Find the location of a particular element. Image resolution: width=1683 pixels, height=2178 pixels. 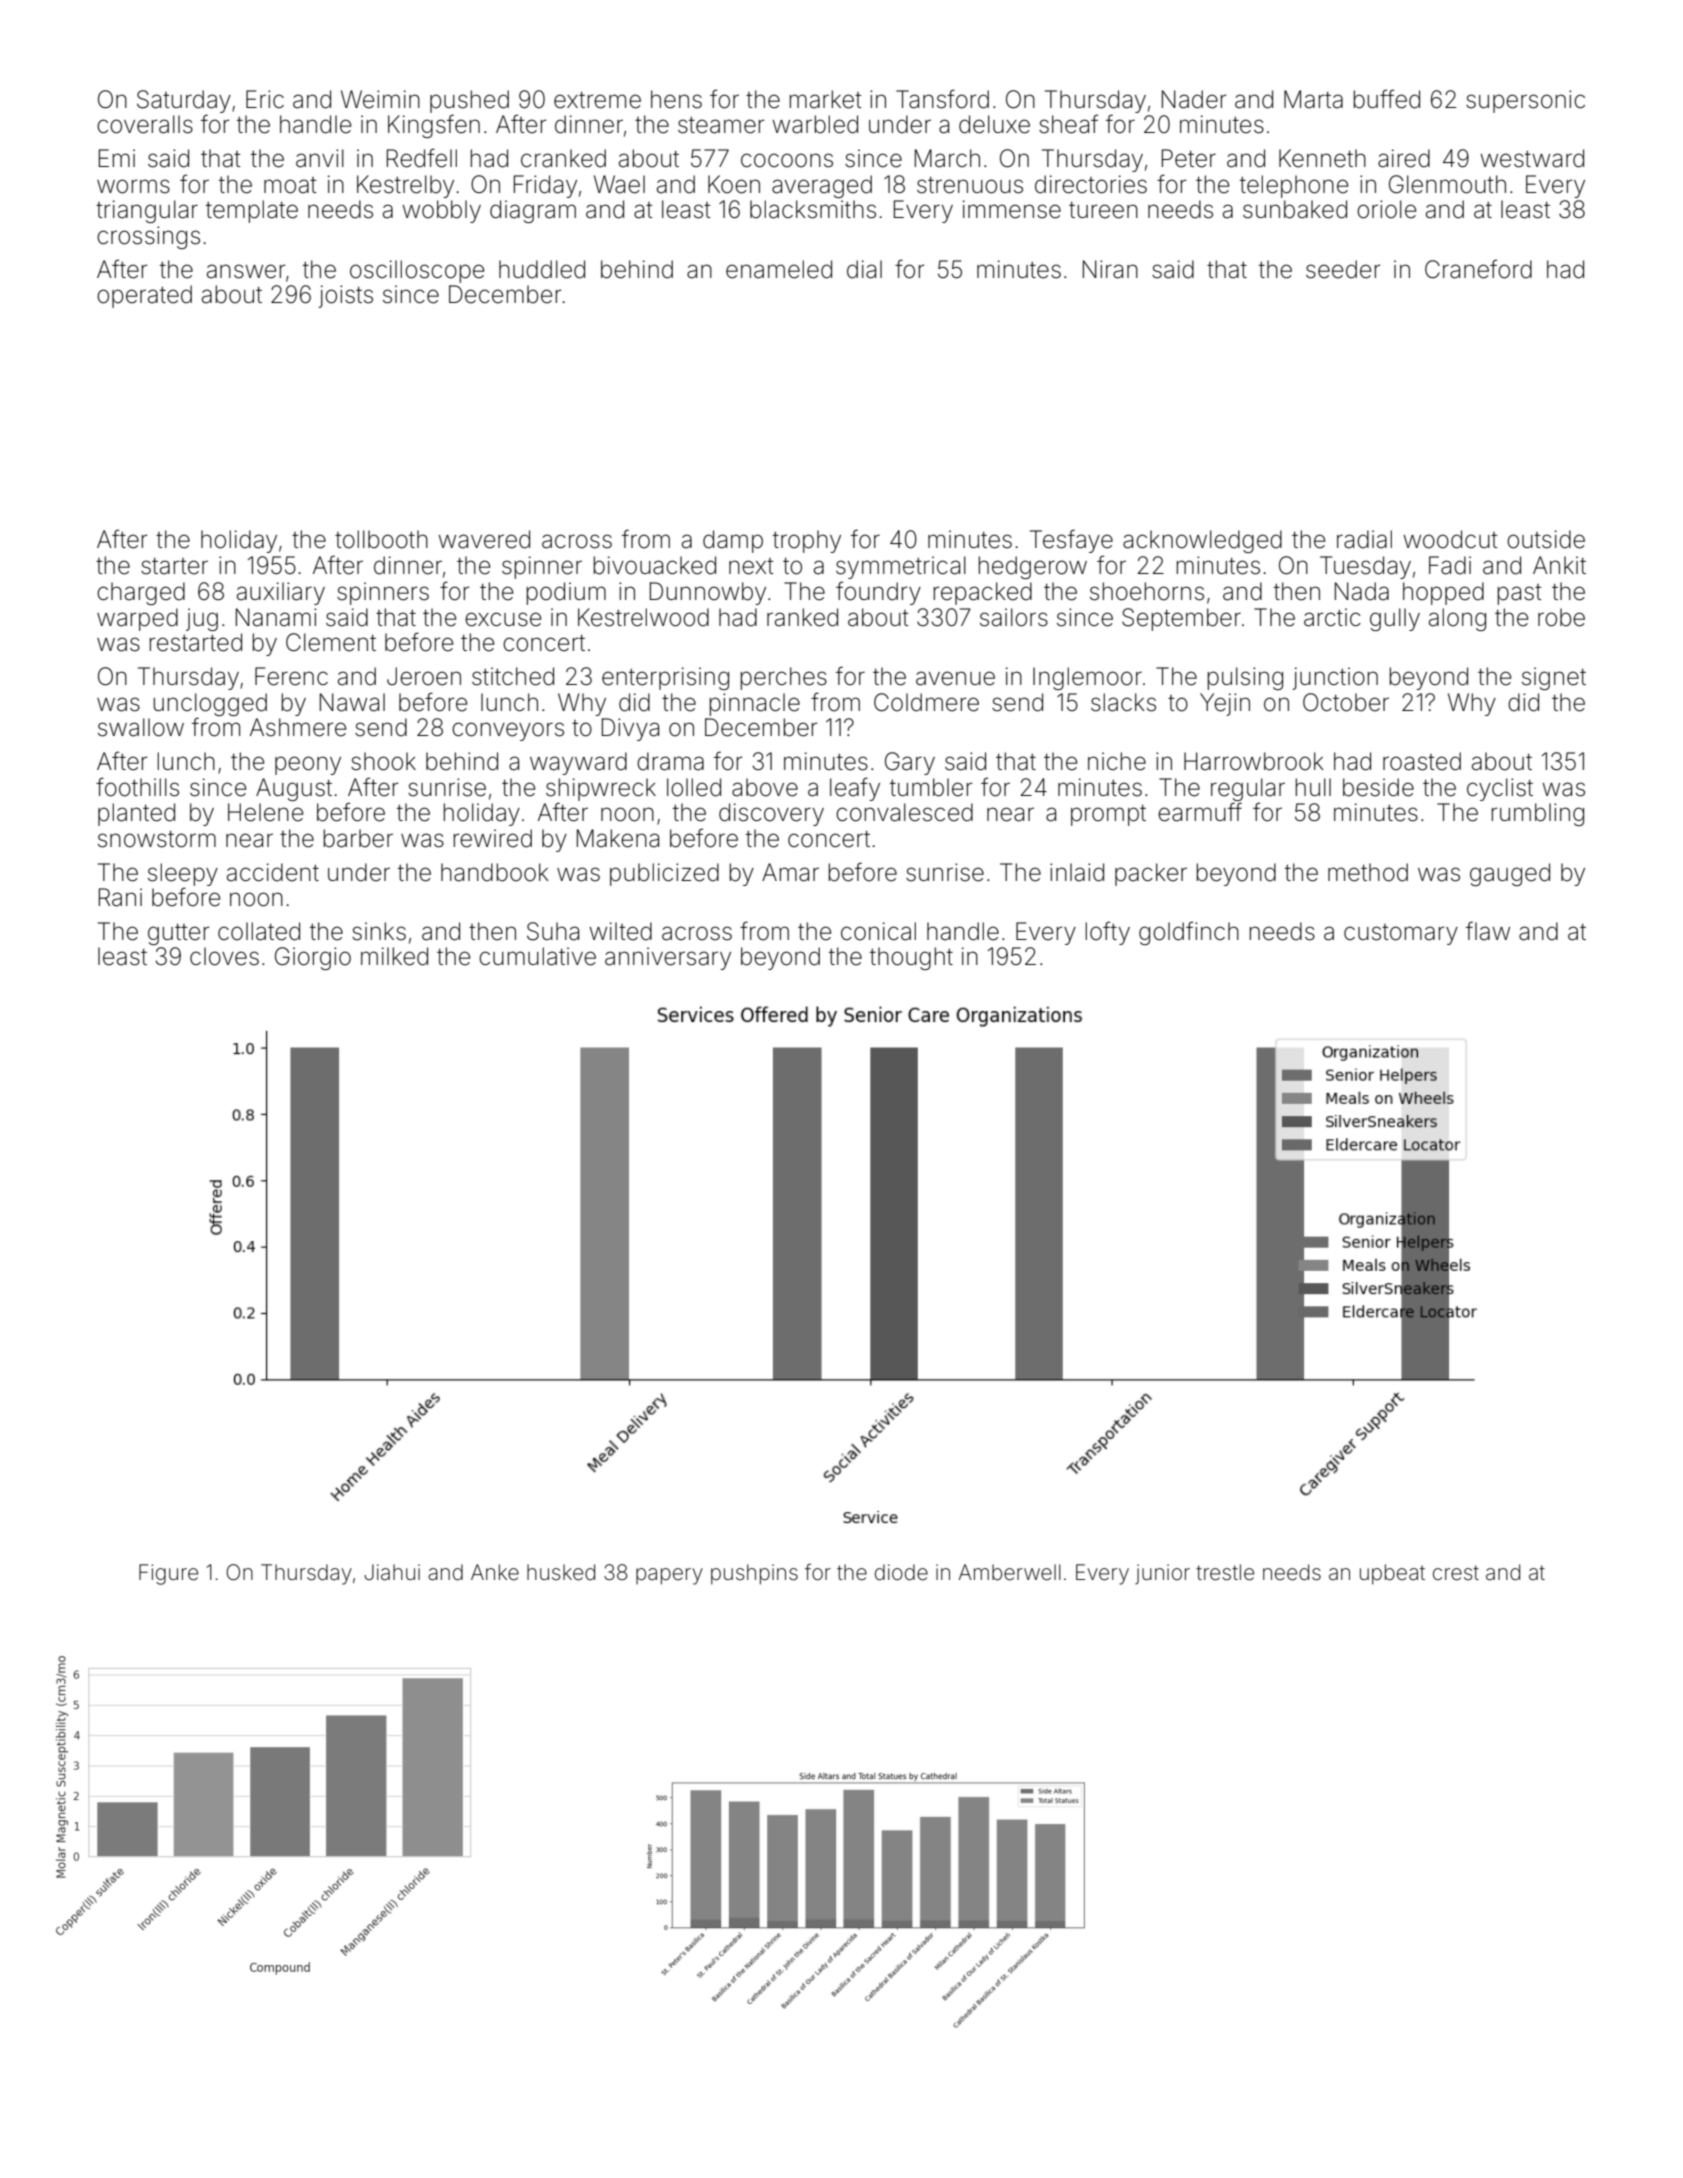

milked is located at coordinates (394, 956).
